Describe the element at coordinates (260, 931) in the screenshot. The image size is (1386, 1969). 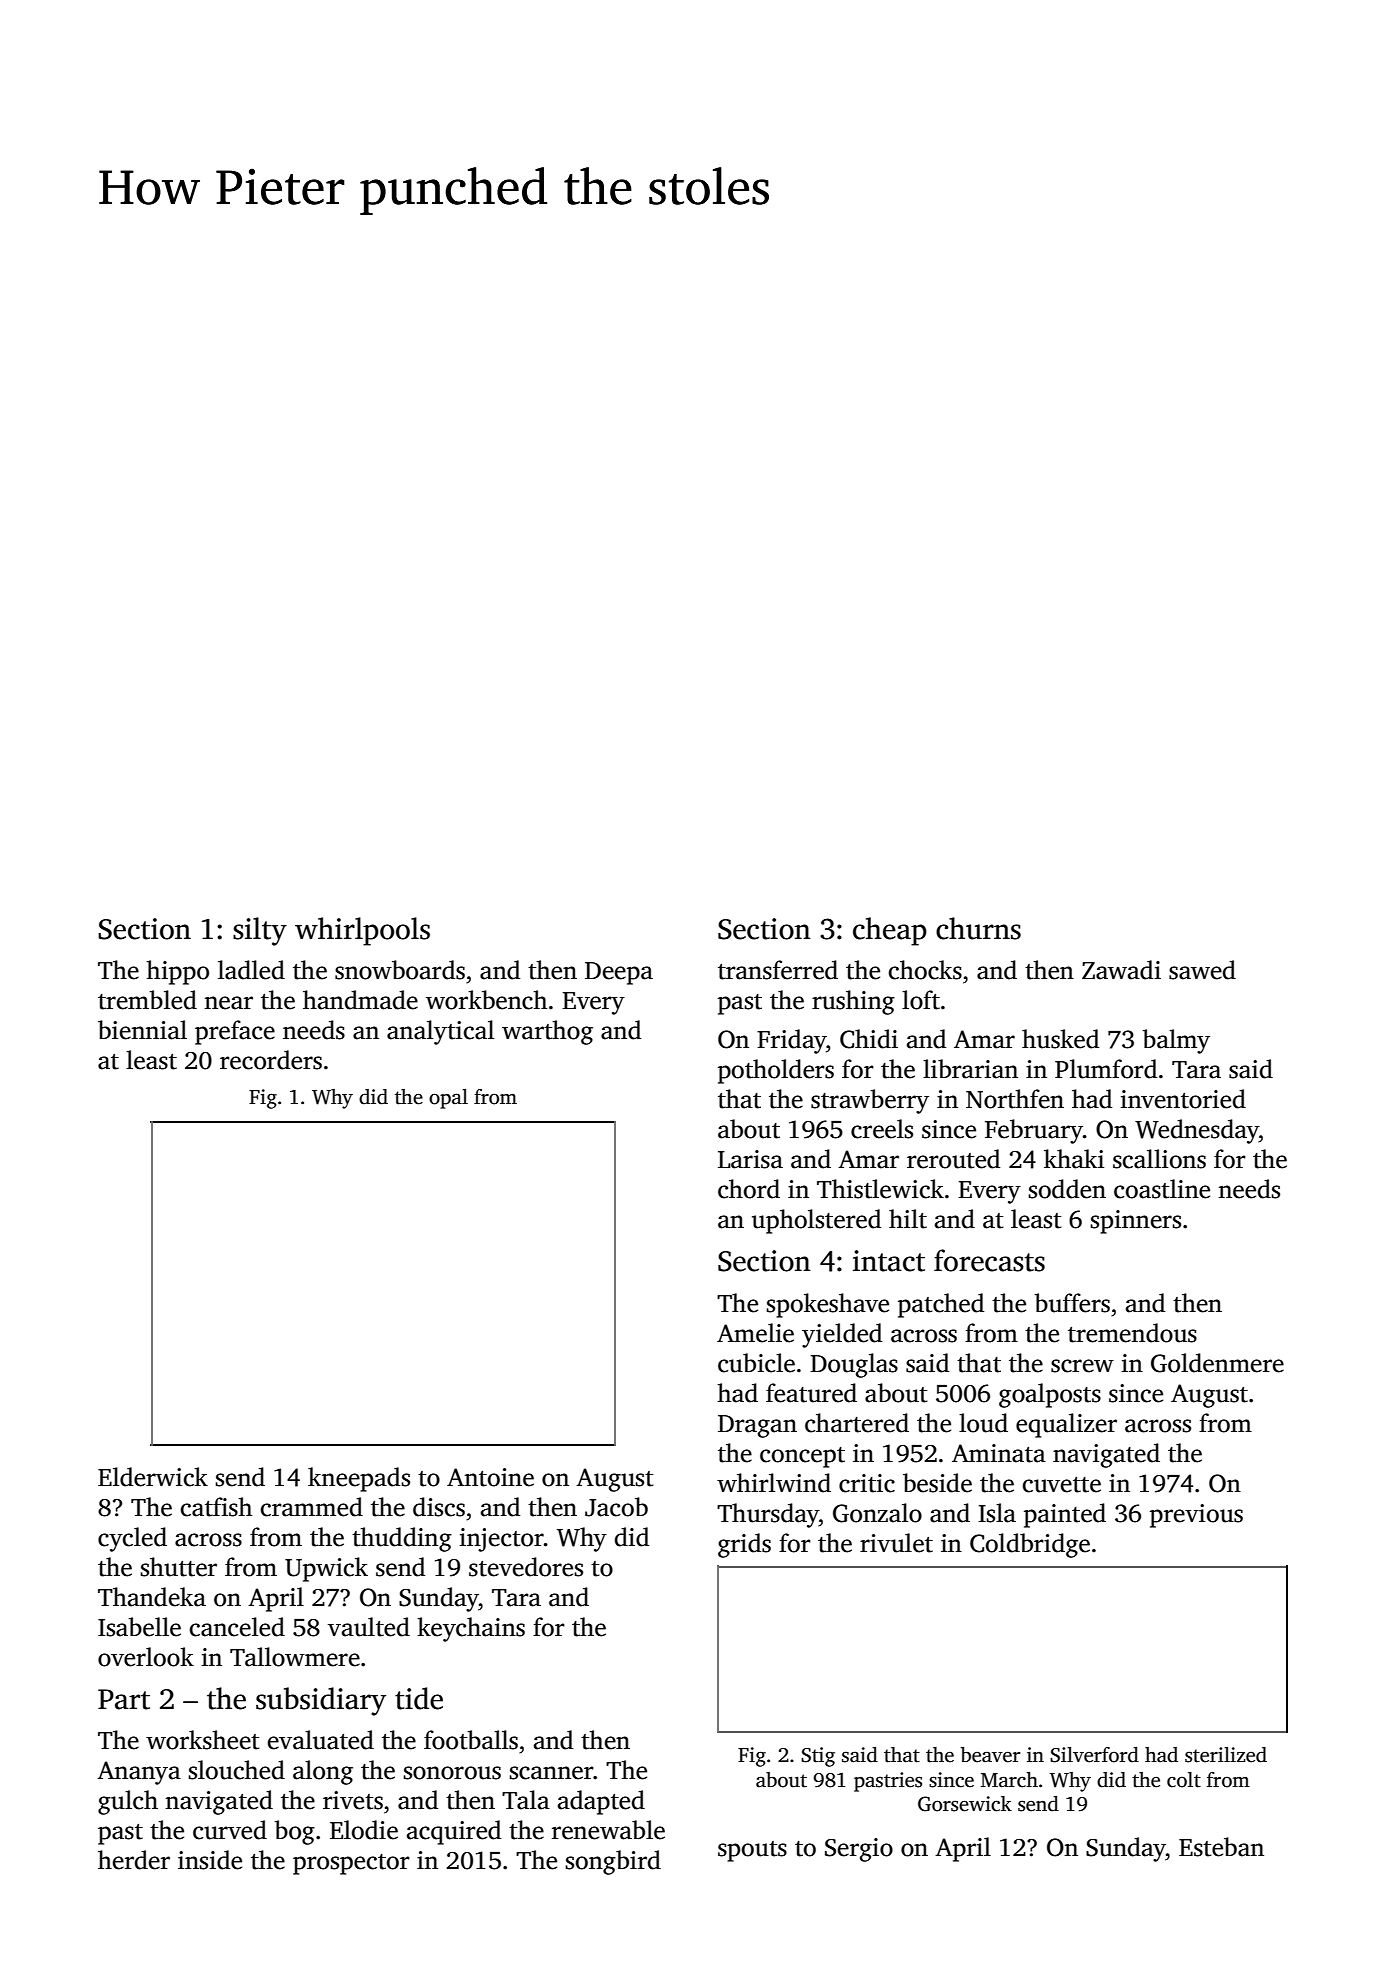
I see `silty` at that location.
